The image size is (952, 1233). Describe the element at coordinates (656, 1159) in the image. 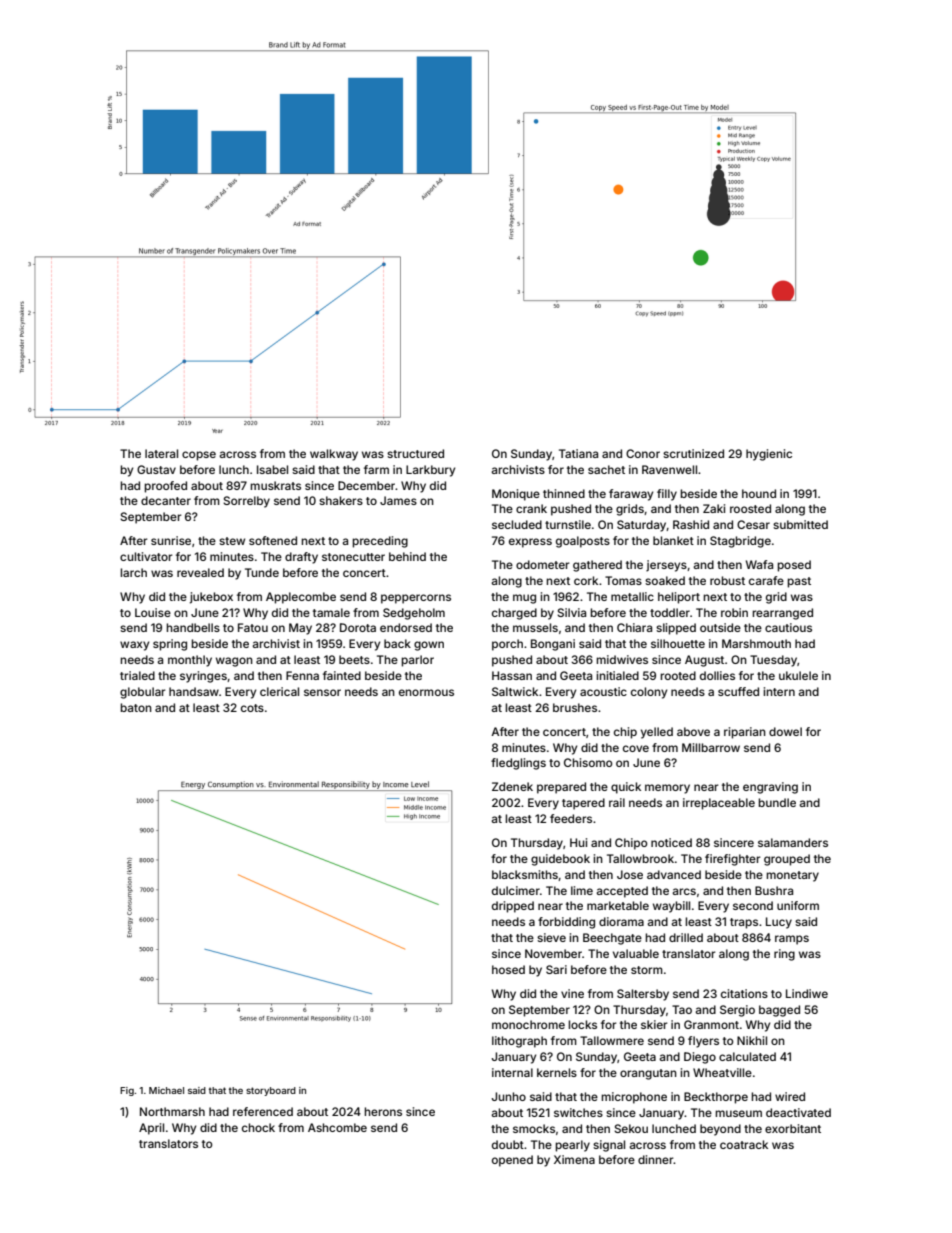

I see `dinner` at that location.
